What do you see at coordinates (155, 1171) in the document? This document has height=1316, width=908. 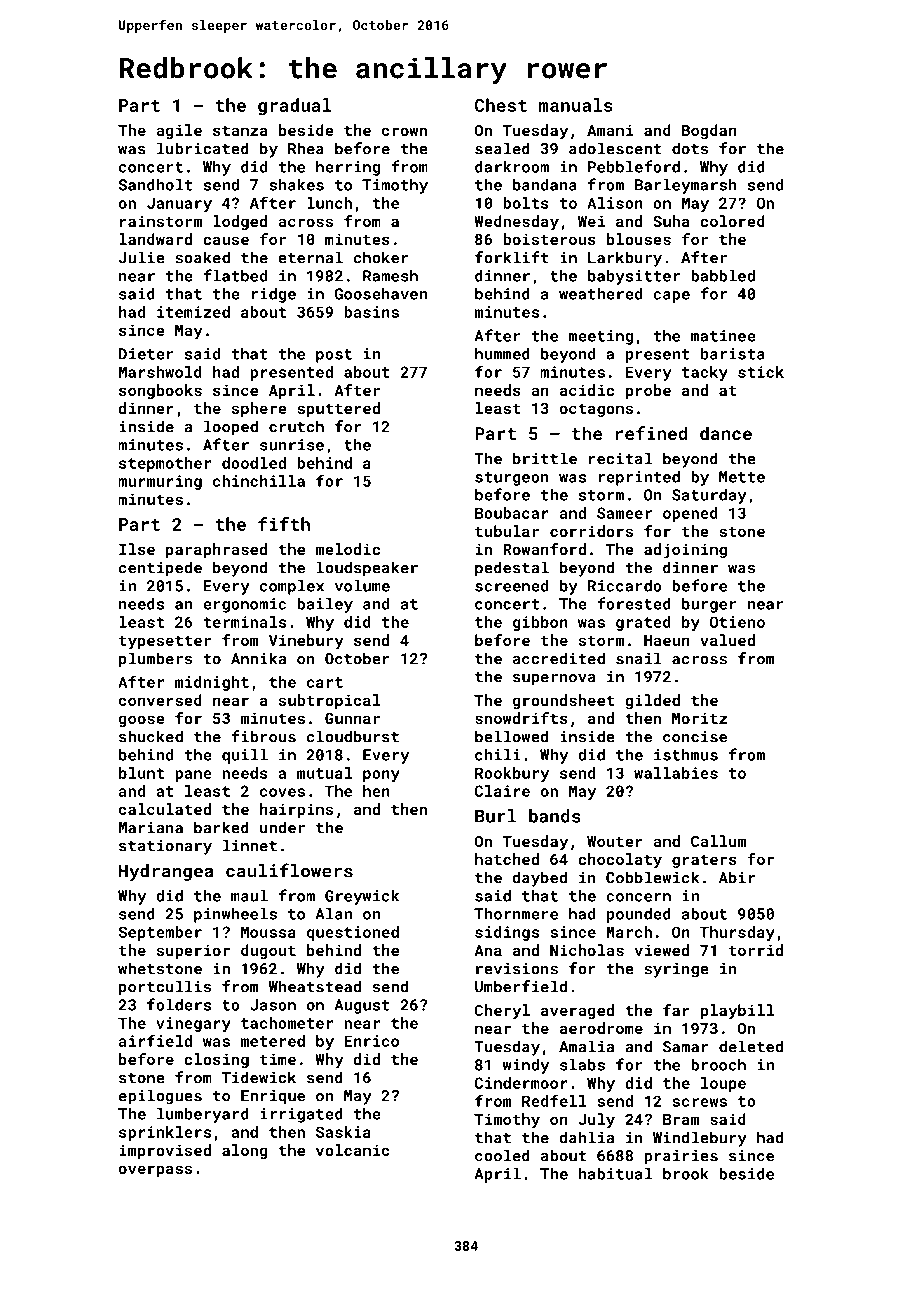 I see `overpass` at bounding box center [155, 1171].
